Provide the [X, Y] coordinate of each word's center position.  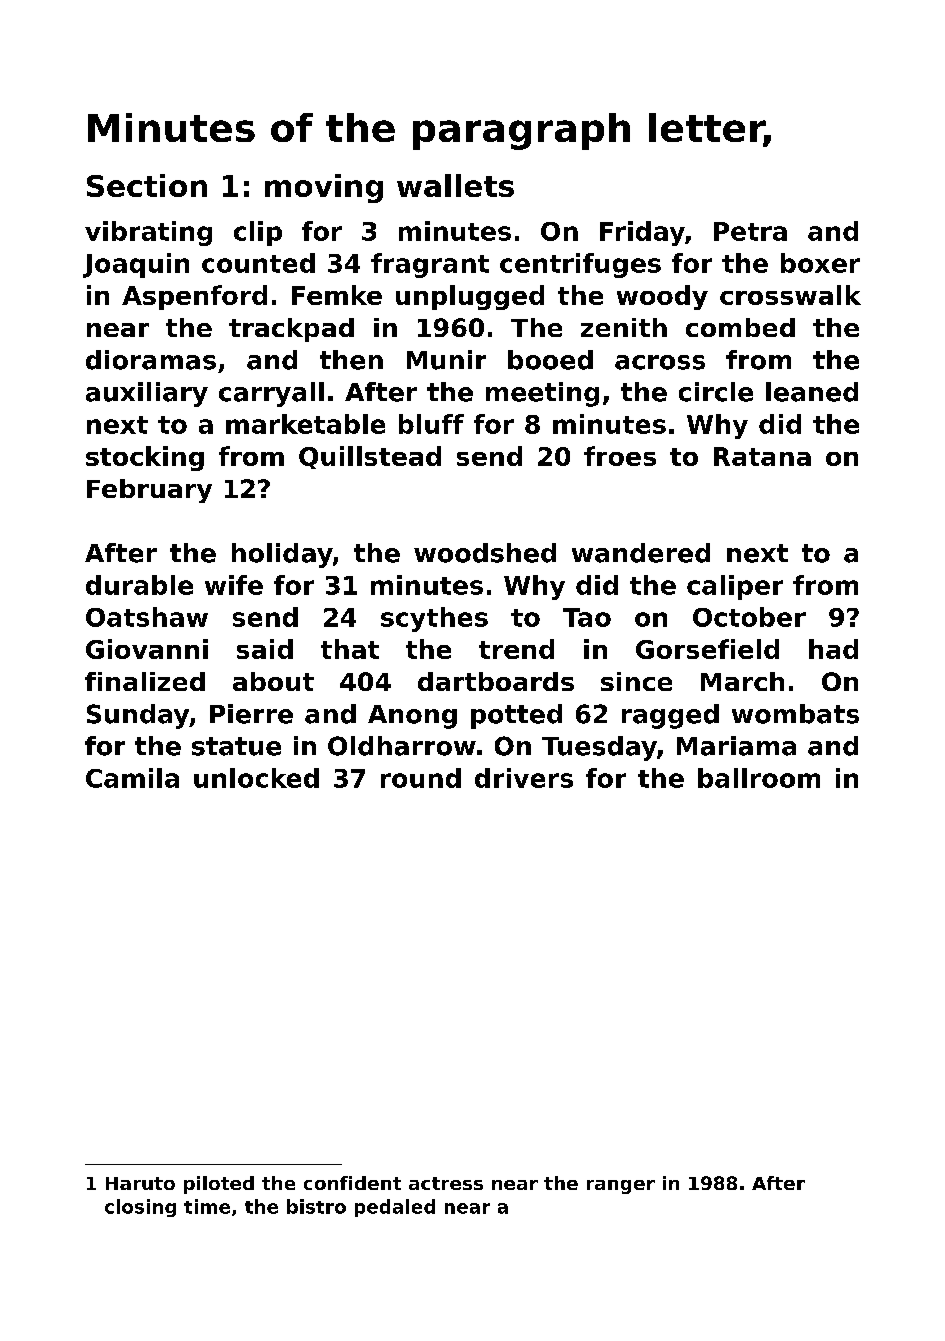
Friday [642, 233]
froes [620, 456]
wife [234, 585]
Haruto [140, 1183]
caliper [735, 587]
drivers [524, 778]
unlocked [256, 778]
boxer [820, 263]
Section [147, 185]
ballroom [759, 778]
